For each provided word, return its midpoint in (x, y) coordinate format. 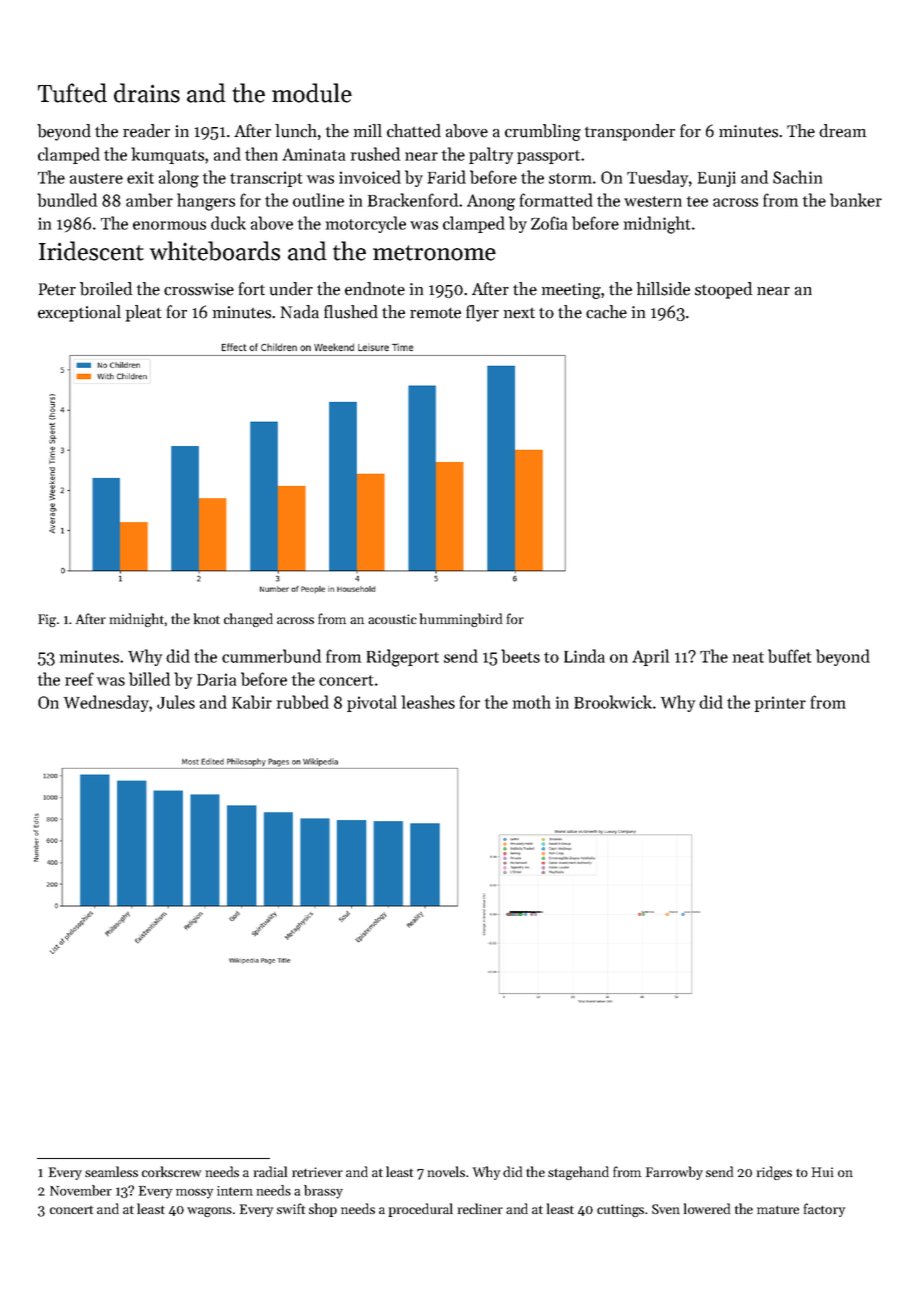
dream (842, 131)
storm (570, 178)
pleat (144, 313)
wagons (209, 1212)
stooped (723, 290)
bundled (67, 200)
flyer (482, 313)
